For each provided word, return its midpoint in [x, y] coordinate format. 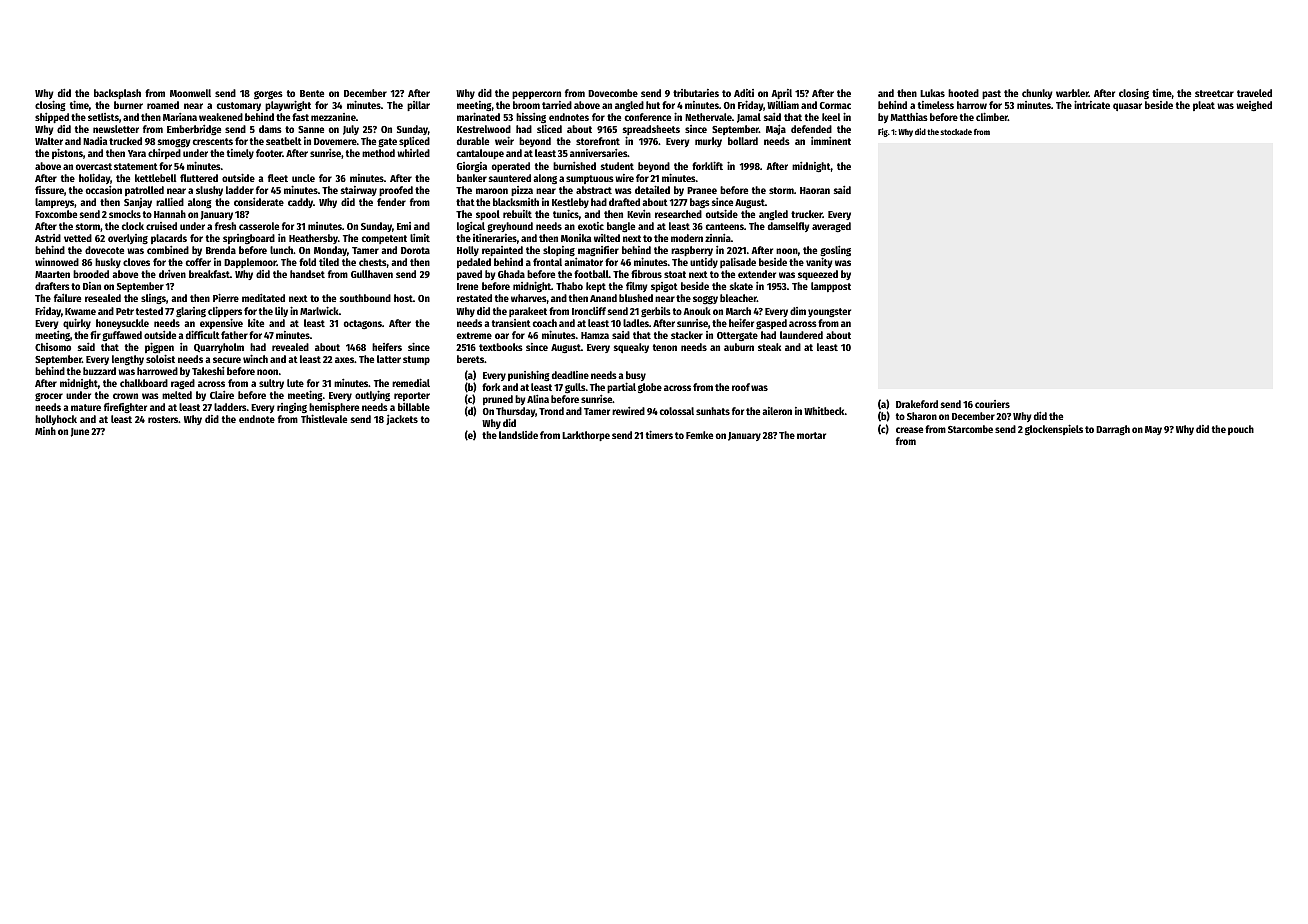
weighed [1254, 106]
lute [295, 383]
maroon [492, 191]
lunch [281, 250]
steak [769, 347]
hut [653, 105]
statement [136, 166]
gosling [835, 252]
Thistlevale [324, 419]
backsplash [117, 94]
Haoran [815, 190]
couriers [992, 404]
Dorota [415, 250]
